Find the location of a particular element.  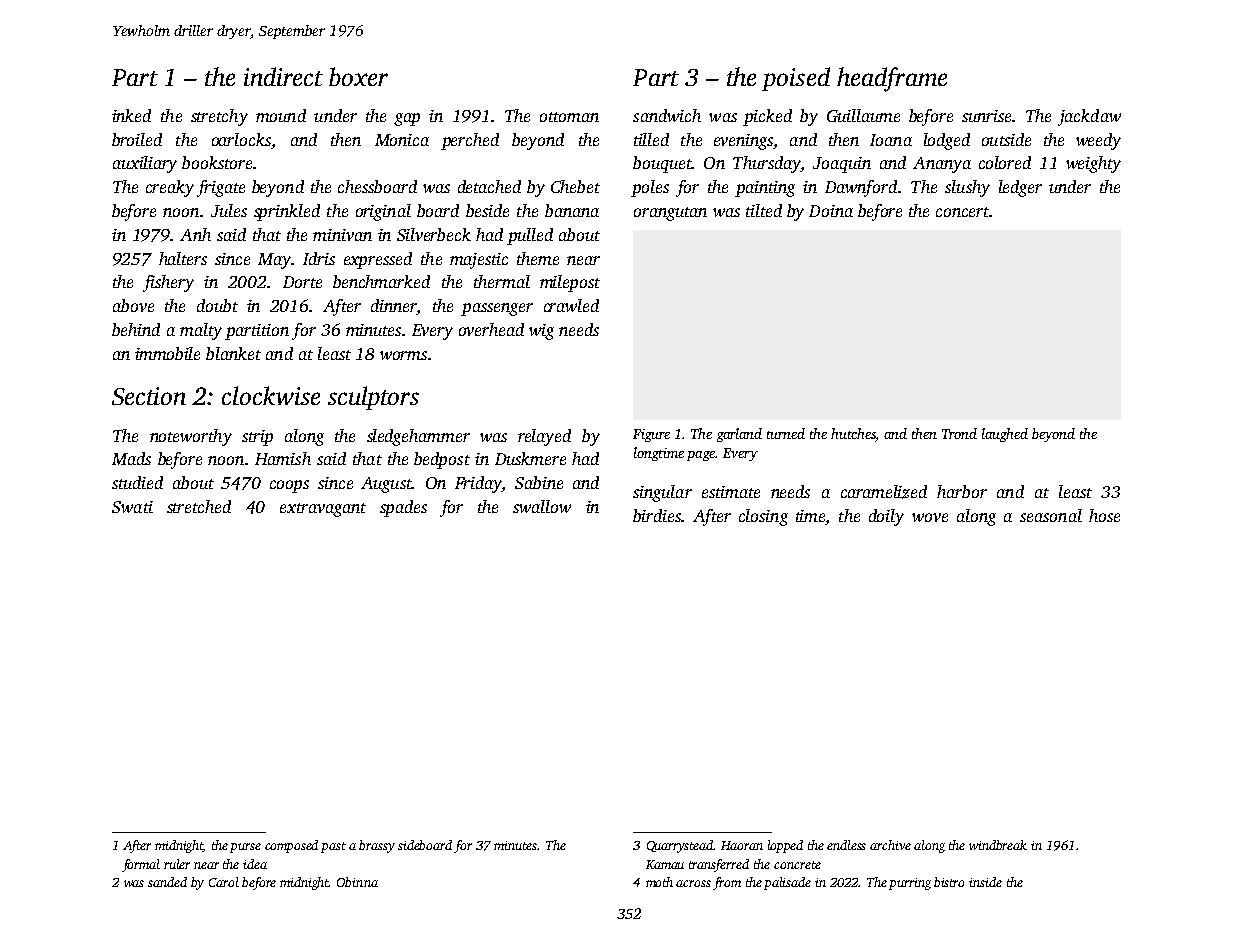

past is located at coordinates (333, 847).
